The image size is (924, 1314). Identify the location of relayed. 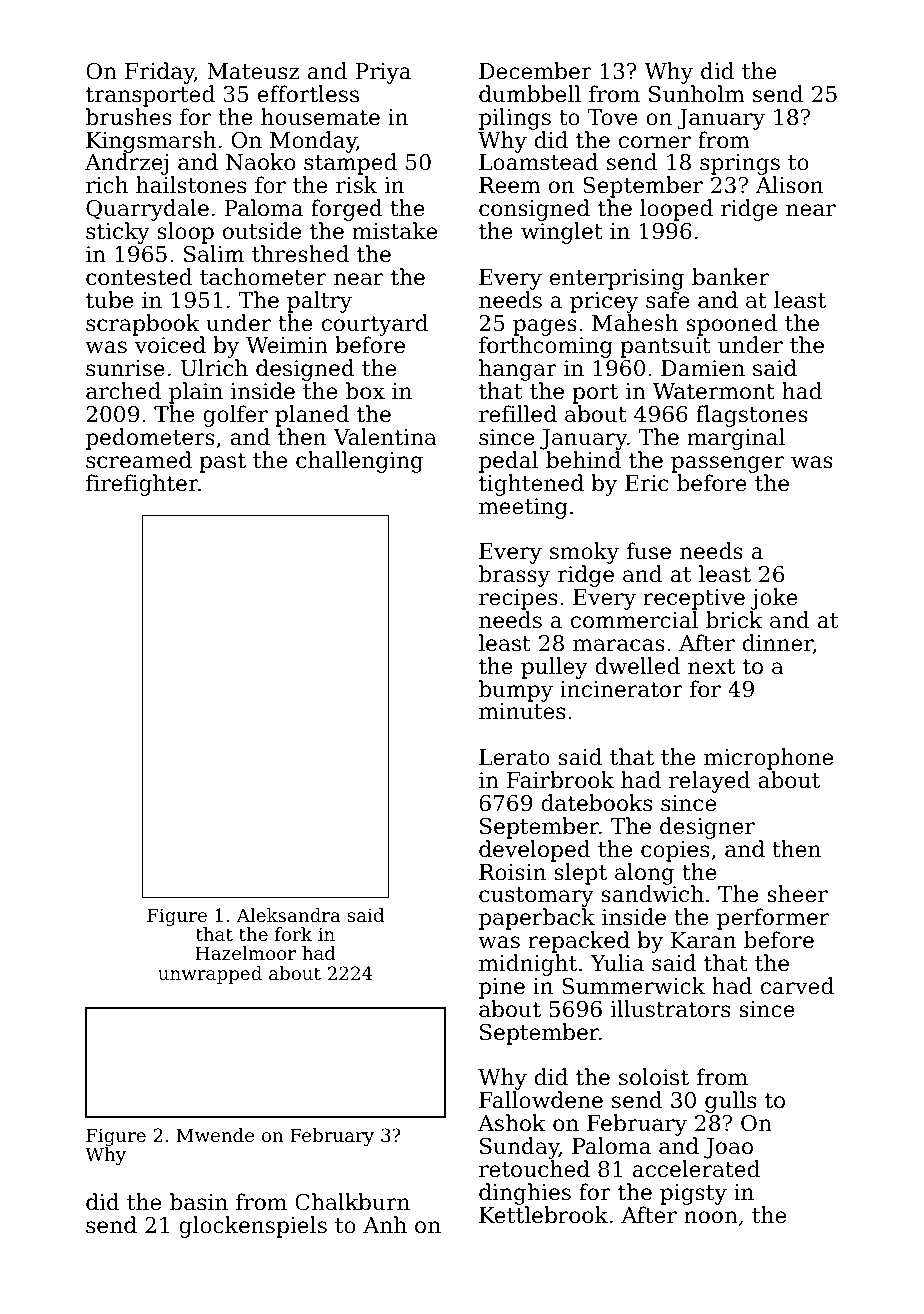
(709, 782).
